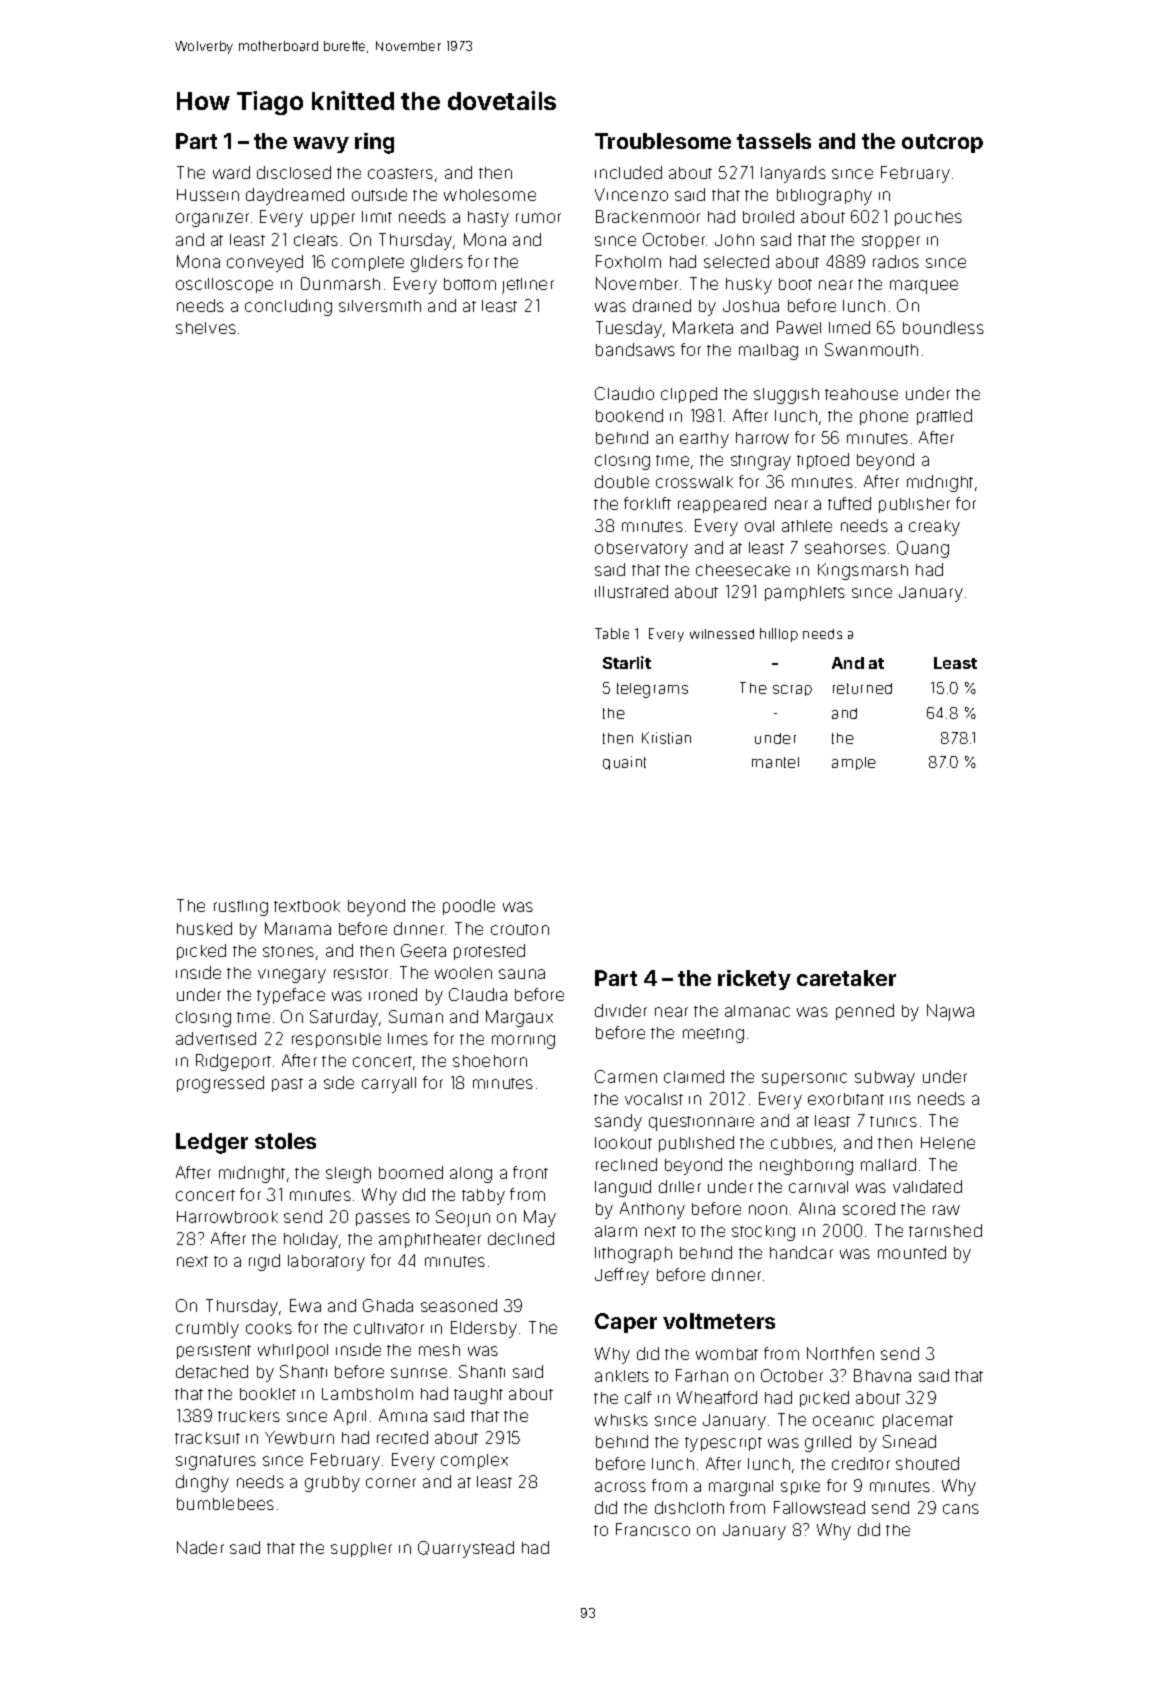  What do you see at coordinates (216, 1038) in the page?
I see `advertised` at bounding box center [216, 1038].
